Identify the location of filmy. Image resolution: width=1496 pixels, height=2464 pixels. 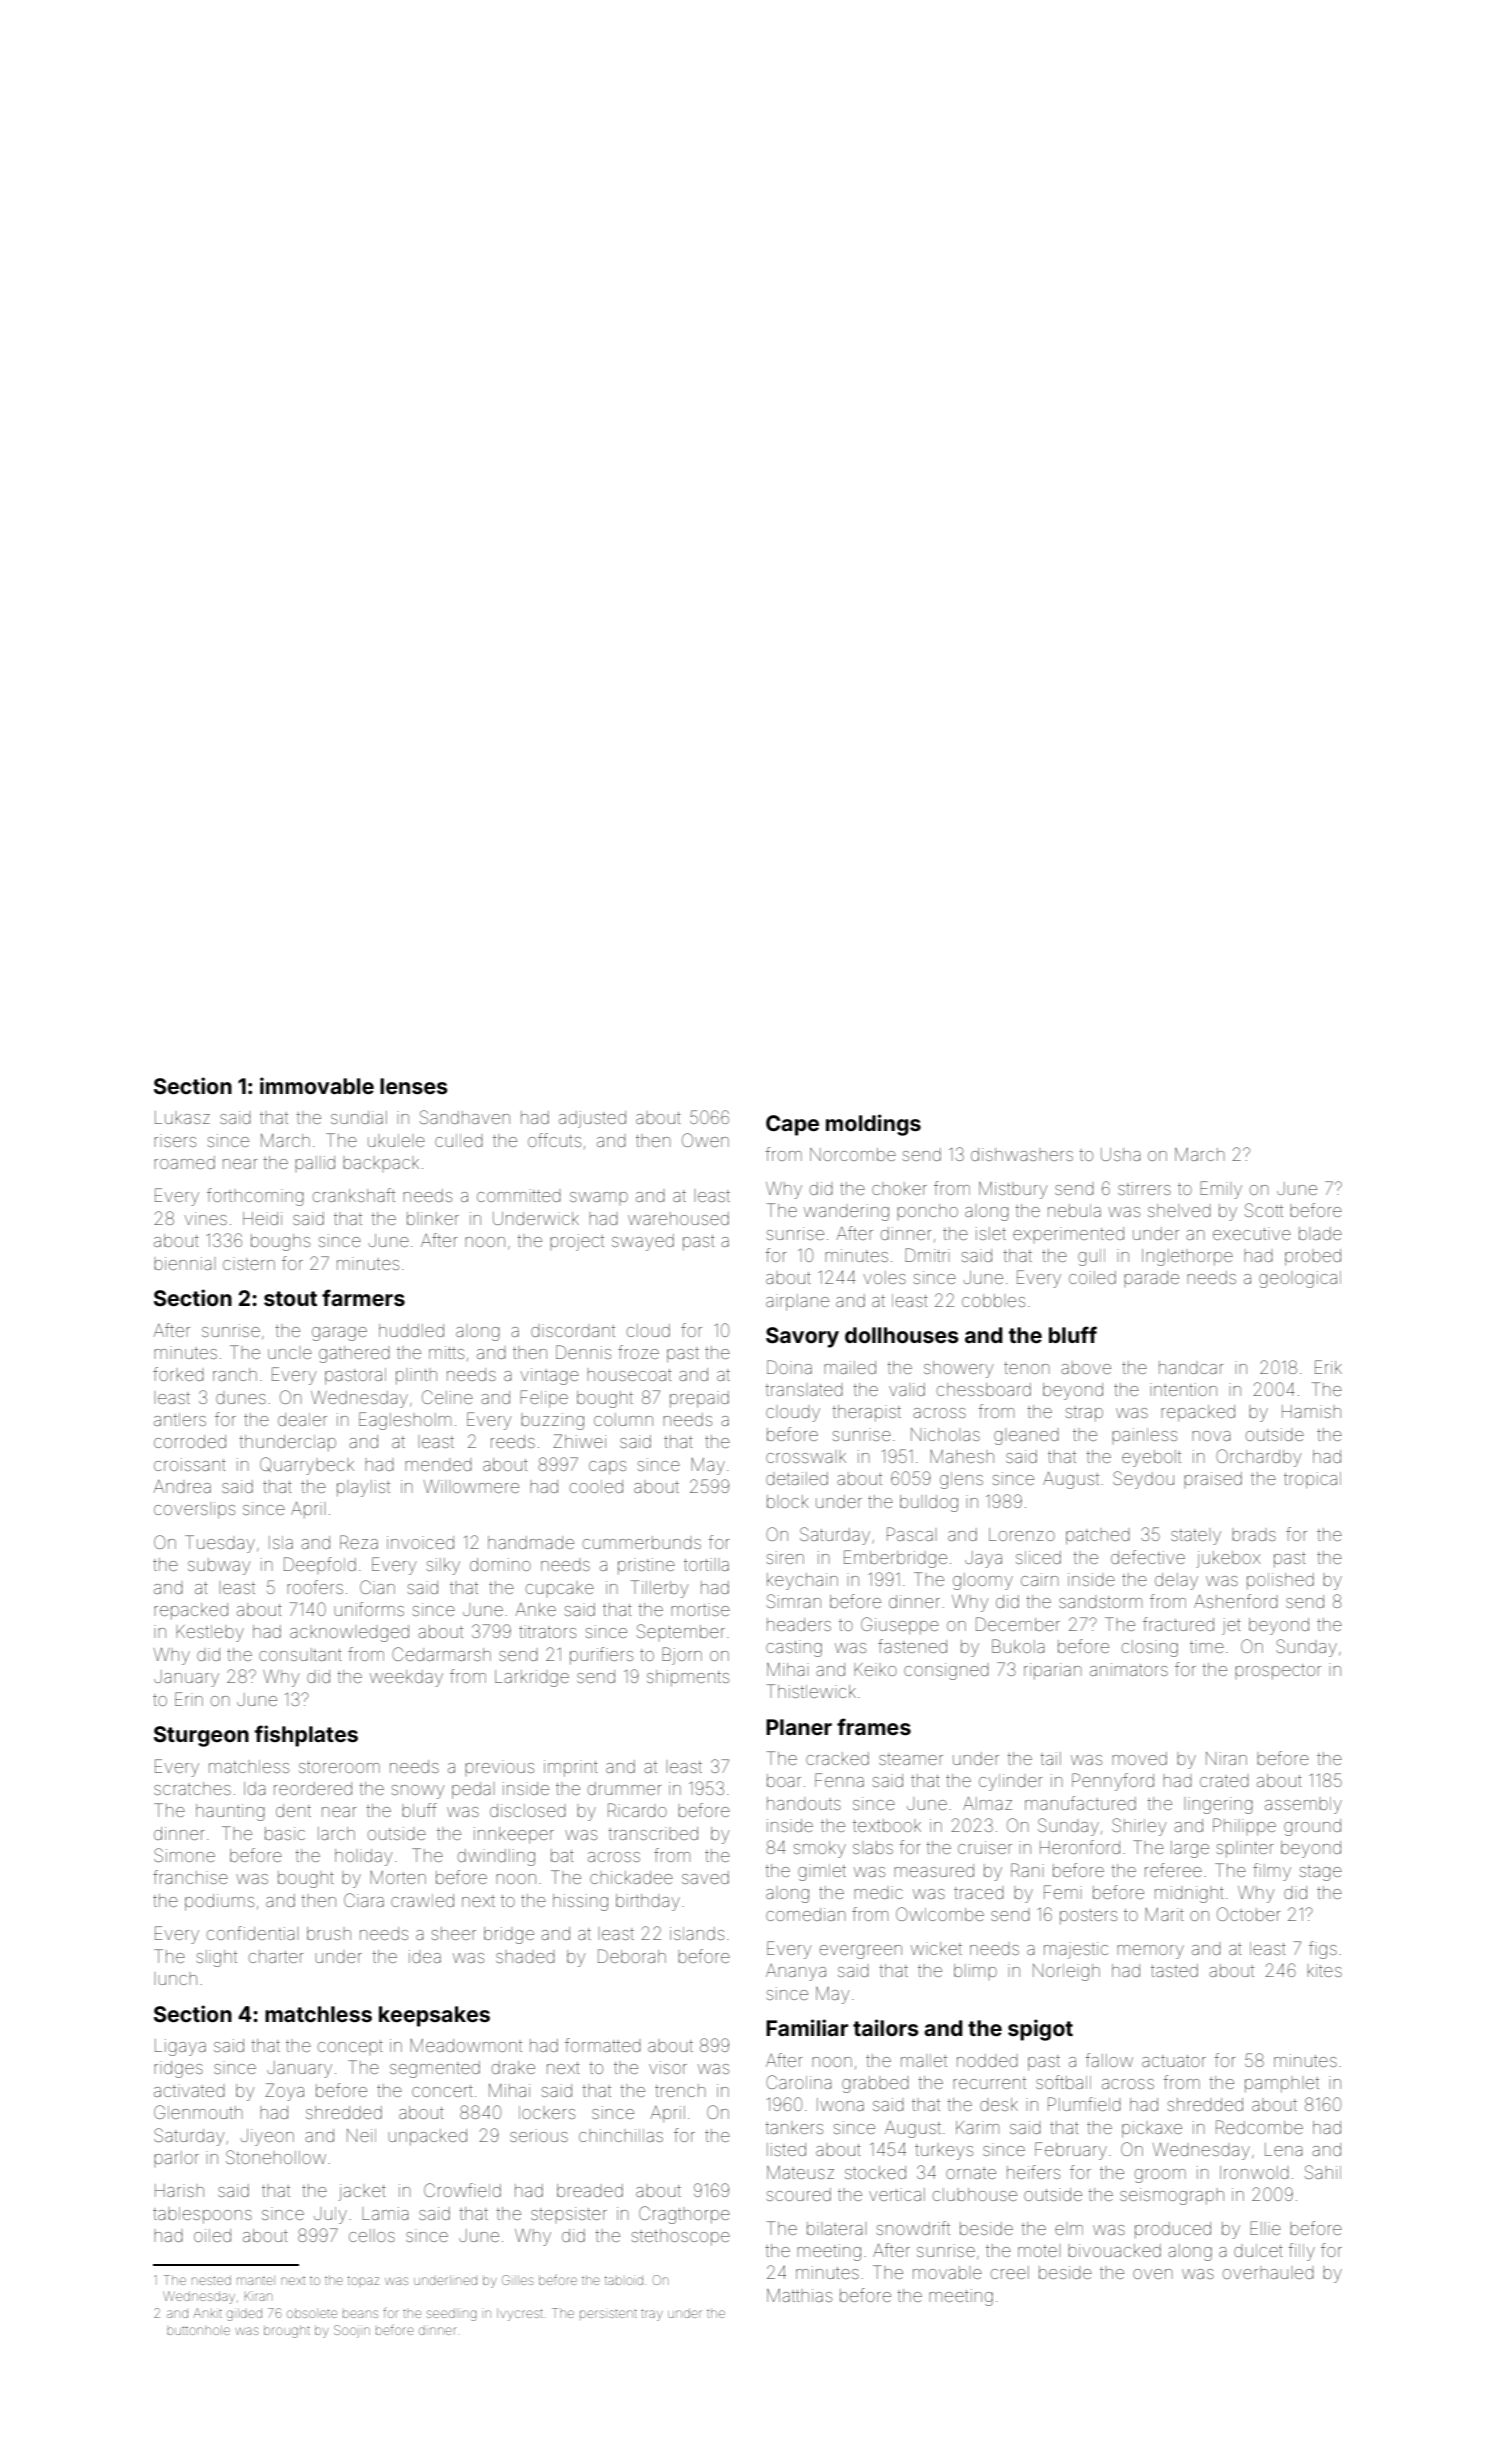
(1272, 1872).
